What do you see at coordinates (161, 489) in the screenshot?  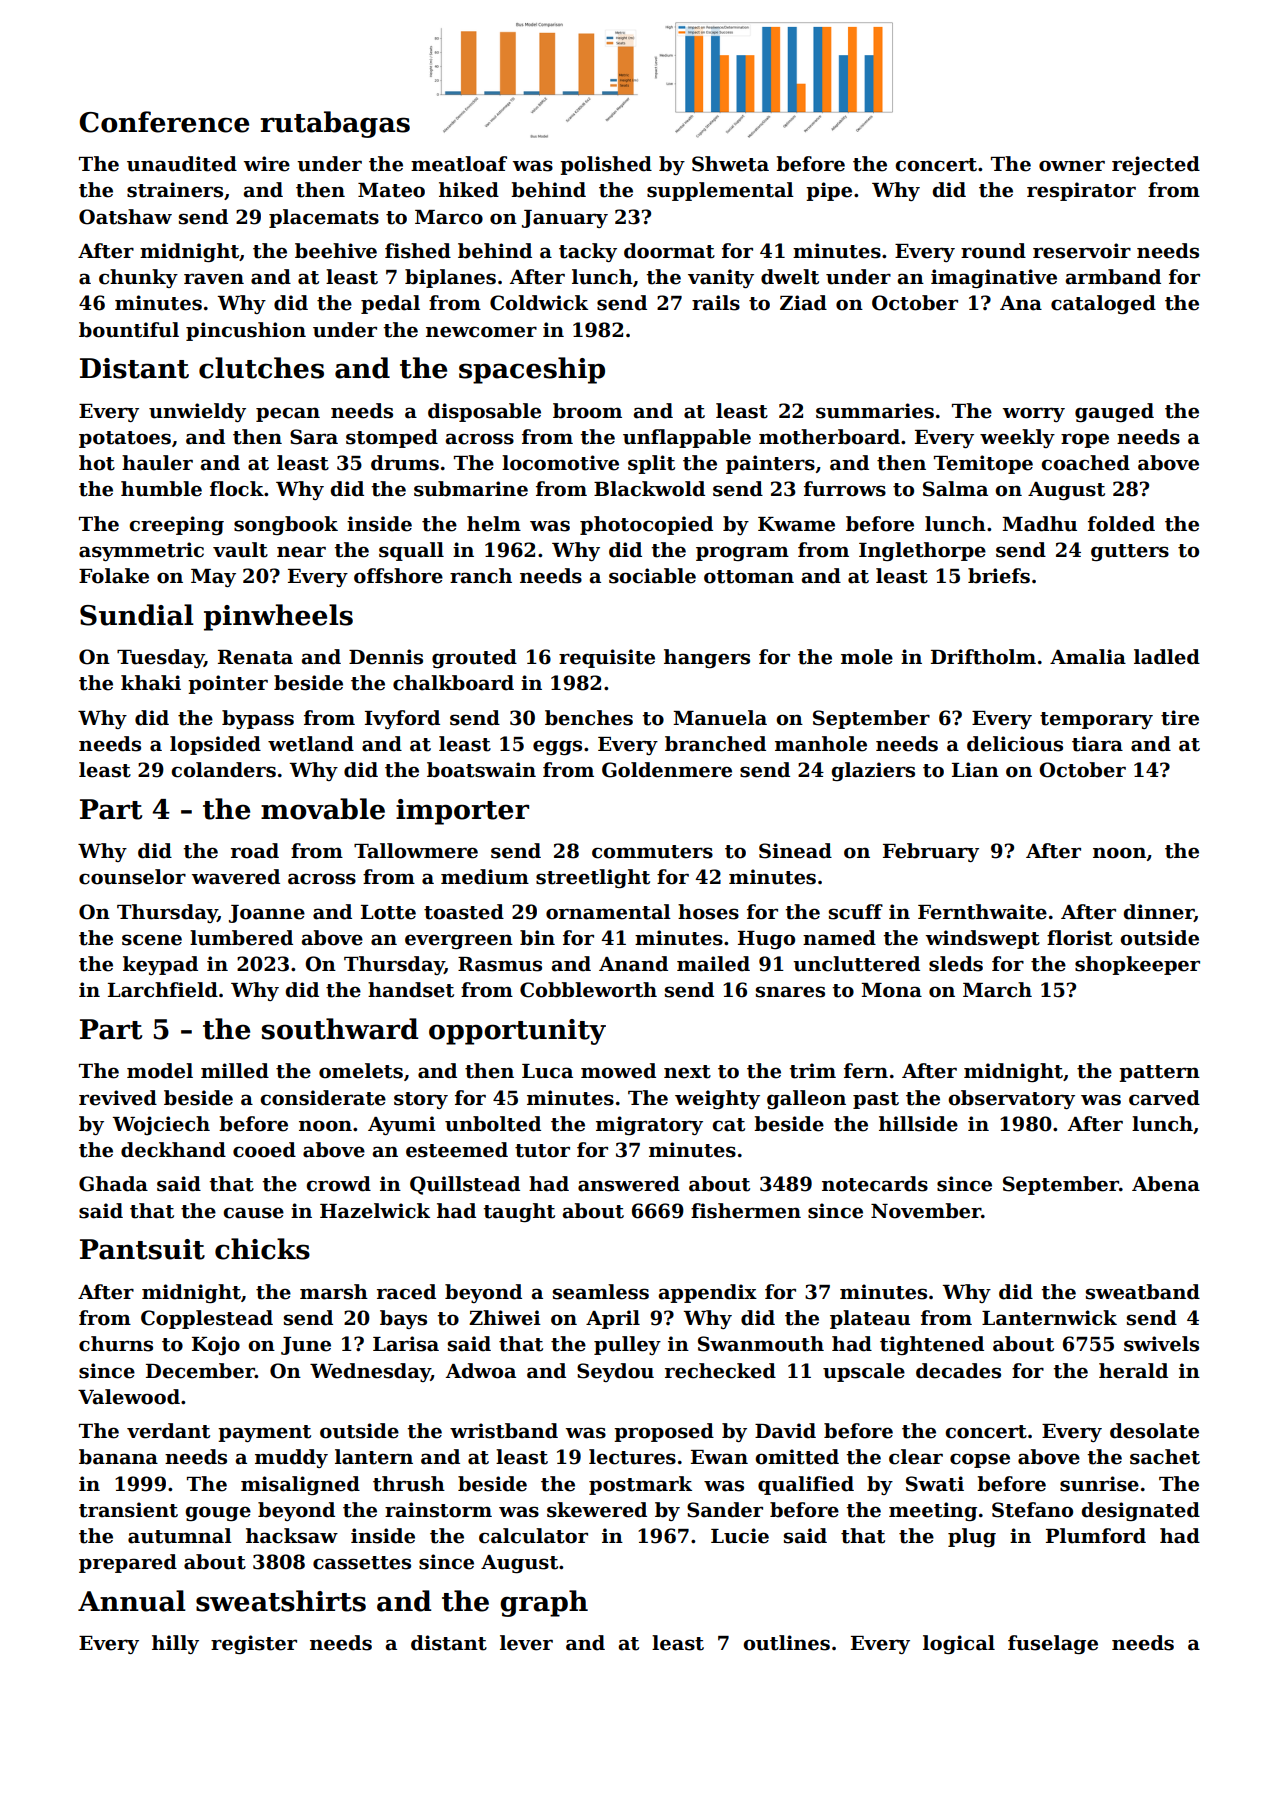 I see `humble` at bounding box center [161, 489].
